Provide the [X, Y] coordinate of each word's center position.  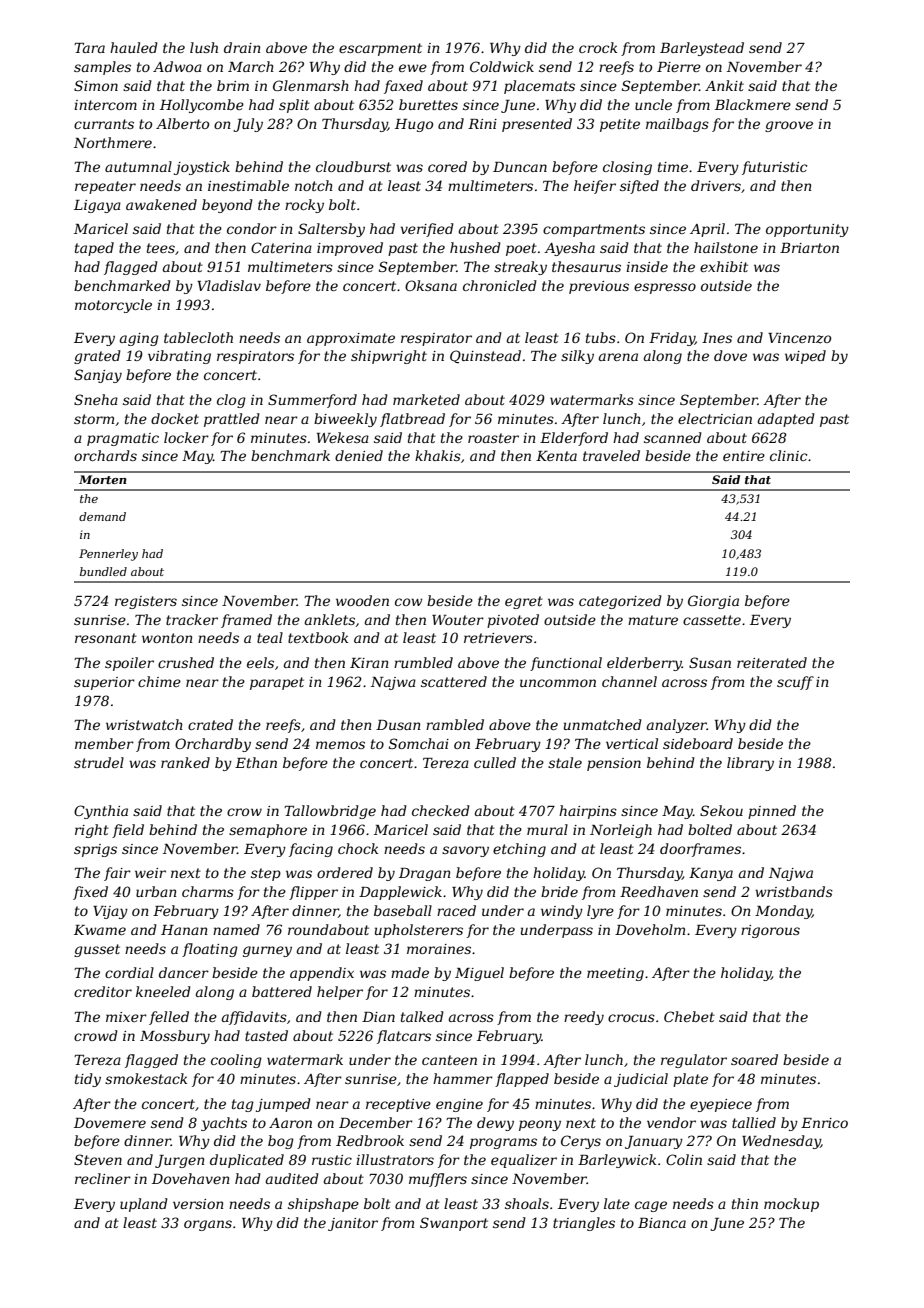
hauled [134, 47]
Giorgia [713, 602]
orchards [105, 455]
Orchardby [213, 745]
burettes [428, 104]
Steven [98, 1159]
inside [647, 266]
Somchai [419, 743]
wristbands [794, 891]
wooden [362, 600]
